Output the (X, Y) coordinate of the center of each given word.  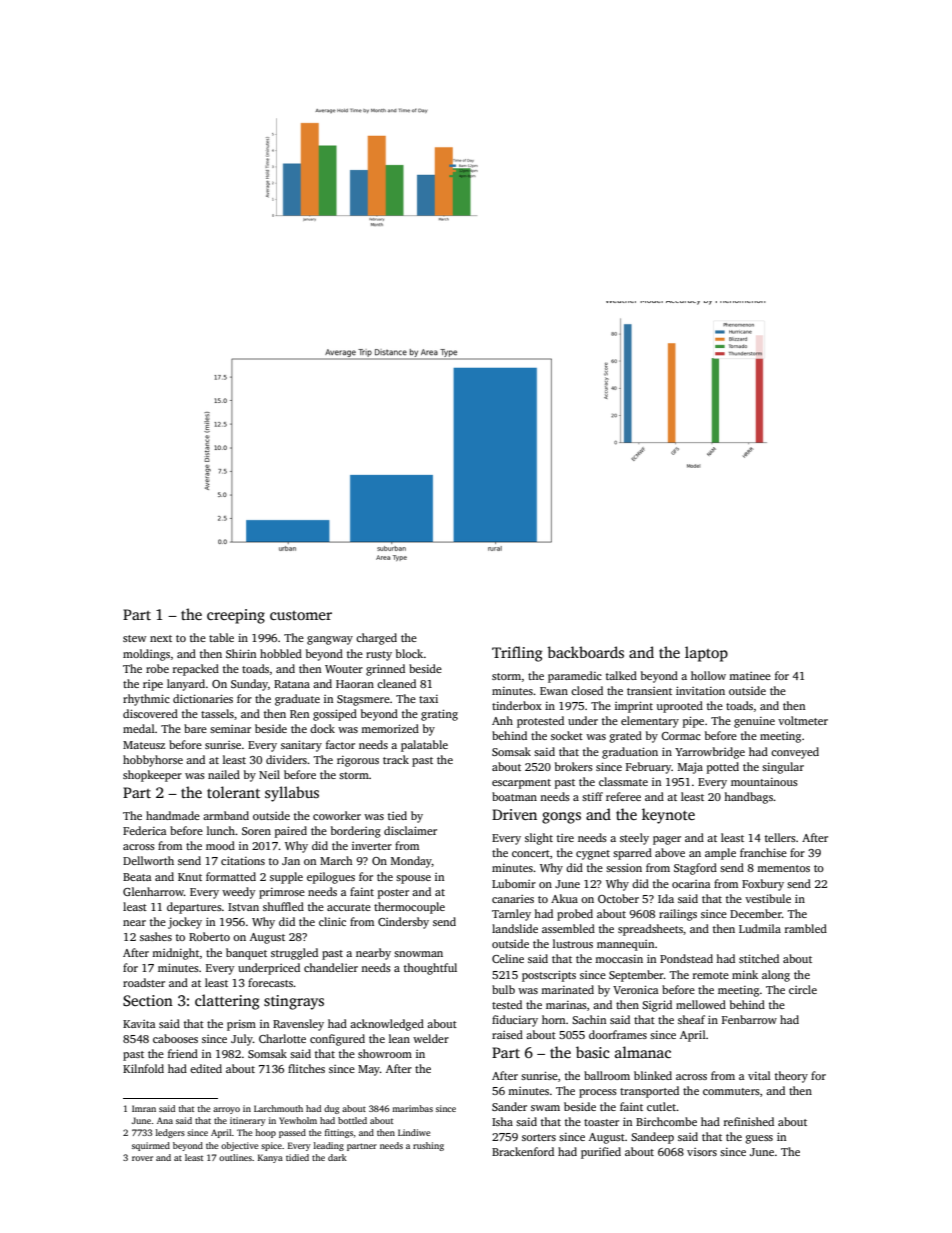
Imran (144, 1108)
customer (301, 615)
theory (791, 1077)
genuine (754, 722)
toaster (601, 1122)
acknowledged (387, 1025)
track (396, 759)
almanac (643, 1052)
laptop (706, 654)
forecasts (270, 982)
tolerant (233, 792)
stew (134, 638)
